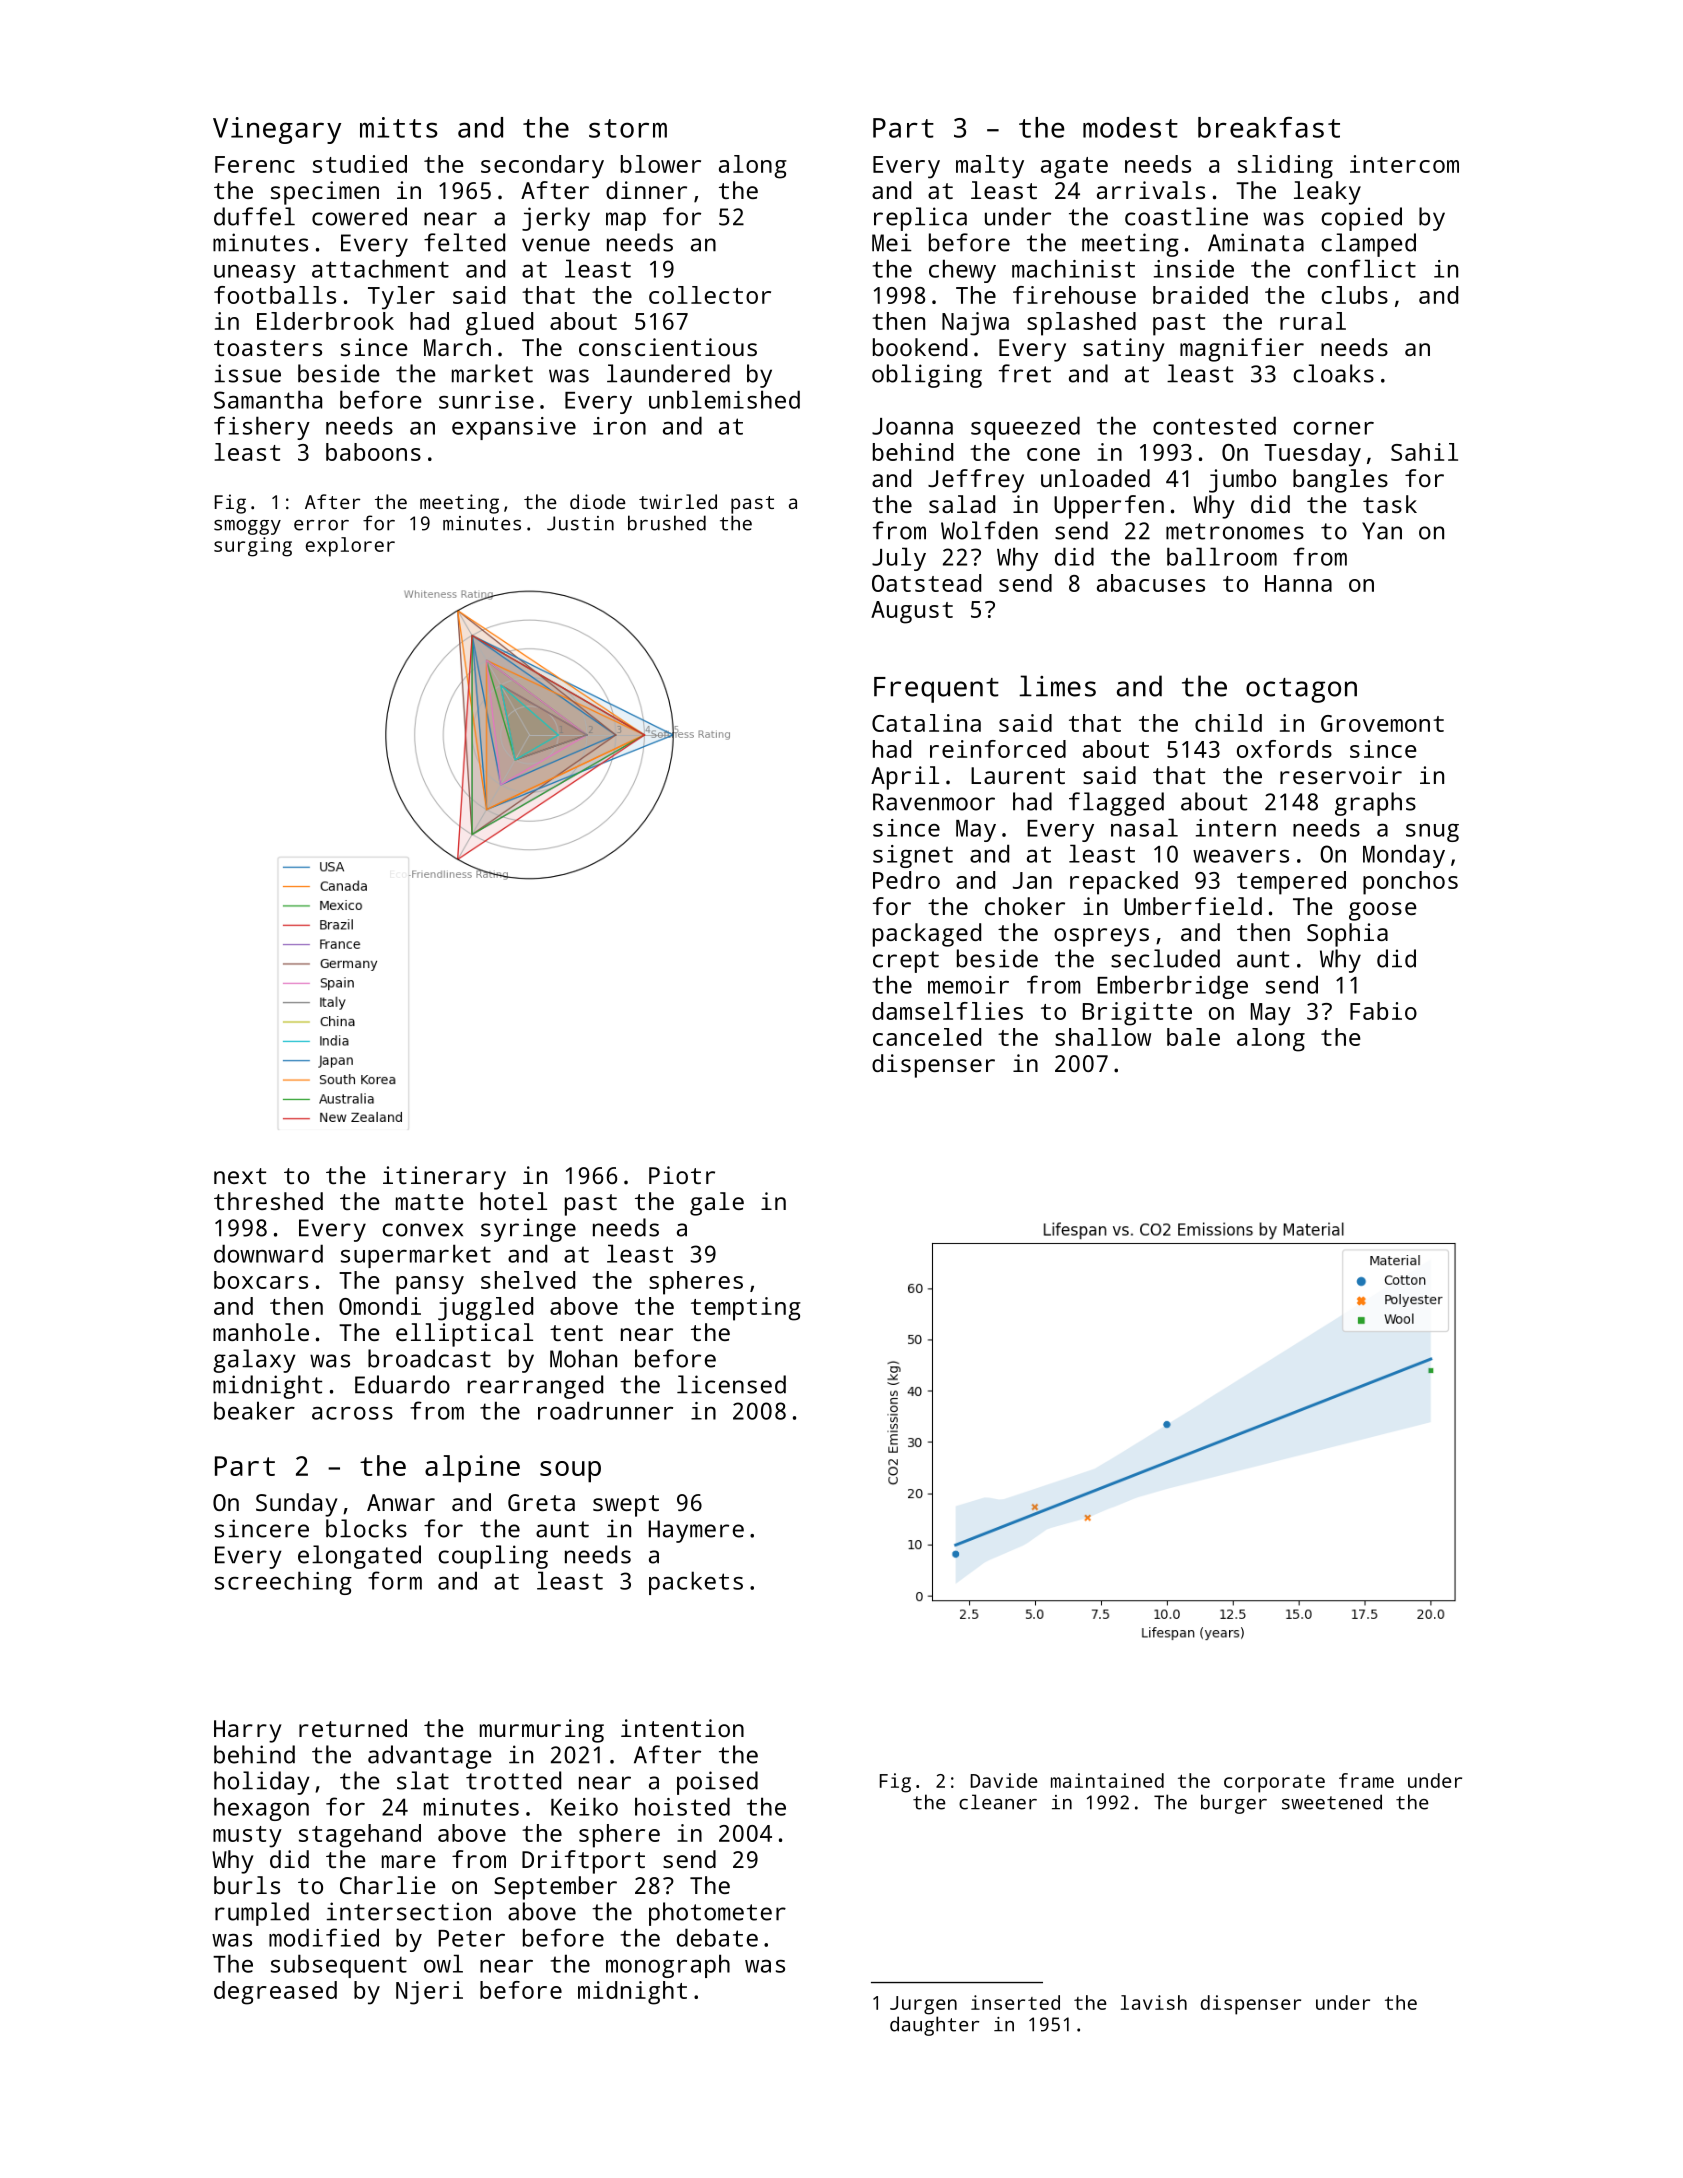 The width and height of the screenshot is (1683, 2178). I want to click on maintained, so click(1107, 1780).
